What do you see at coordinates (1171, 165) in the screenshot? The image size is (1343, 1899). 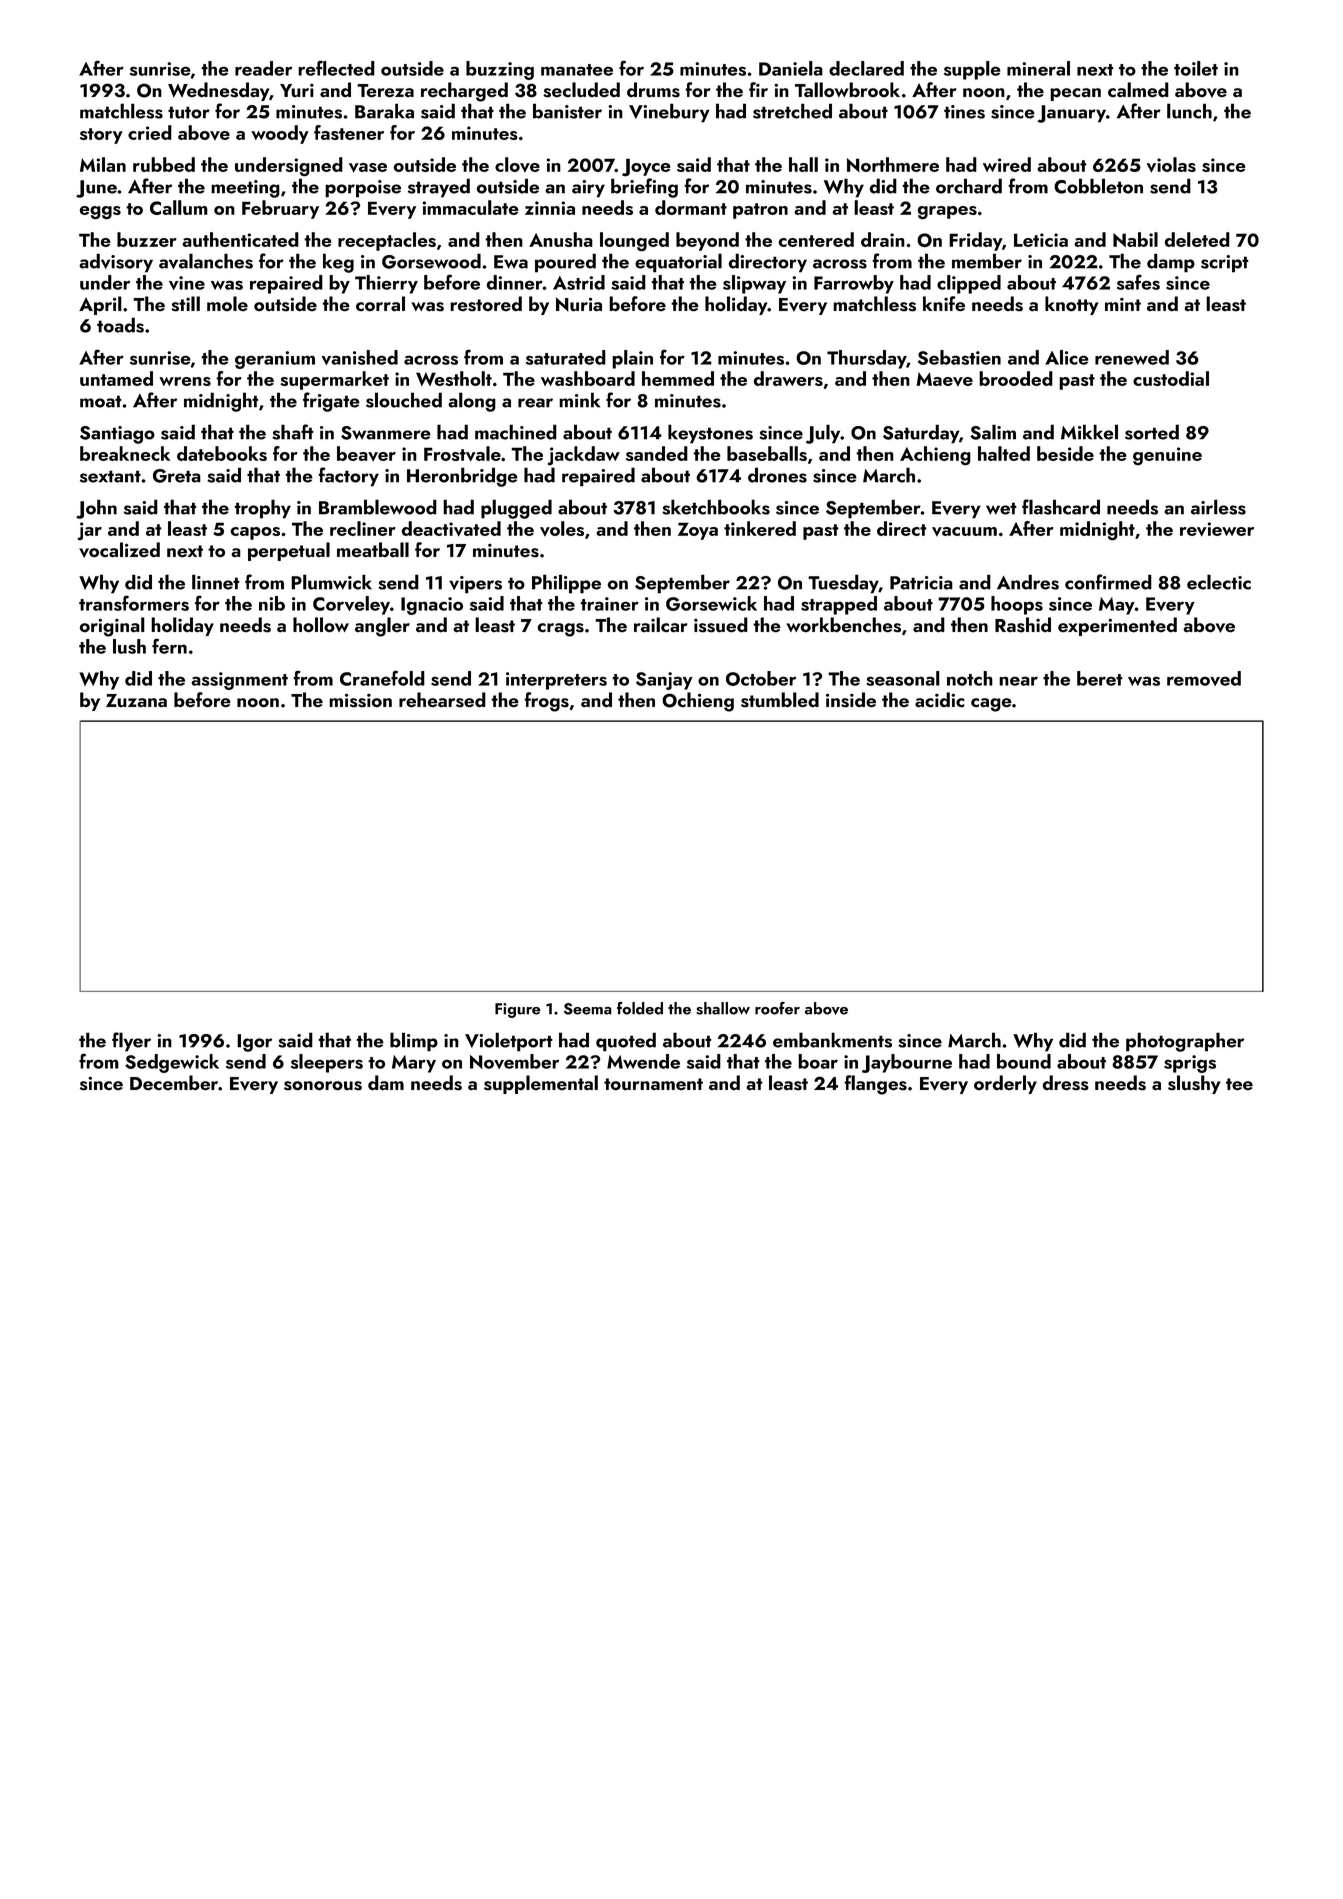 I see `violas` at bounding box center [1171, 165].
